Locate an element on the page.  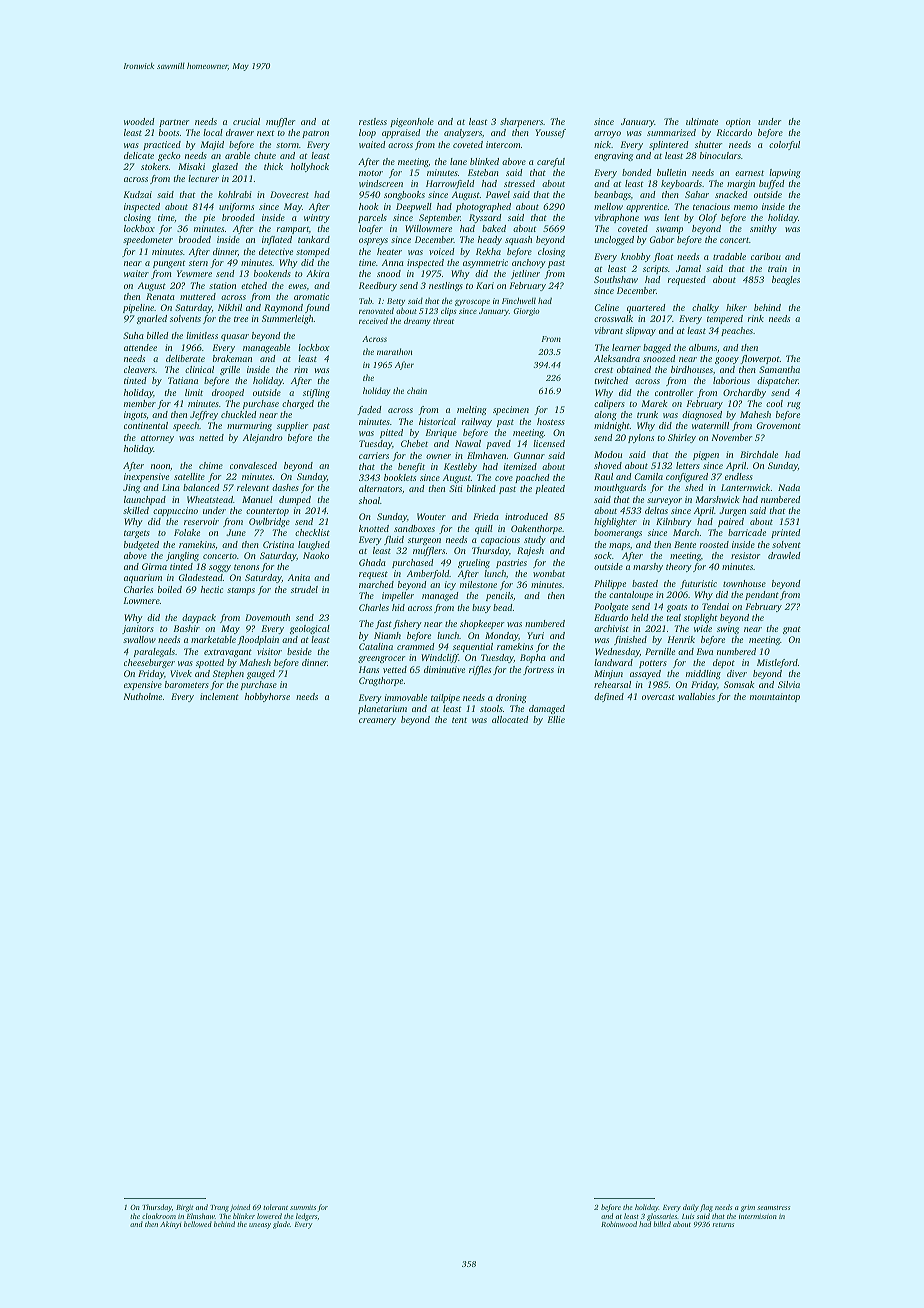
pigeonhole is located at coordinates (412, 122).
